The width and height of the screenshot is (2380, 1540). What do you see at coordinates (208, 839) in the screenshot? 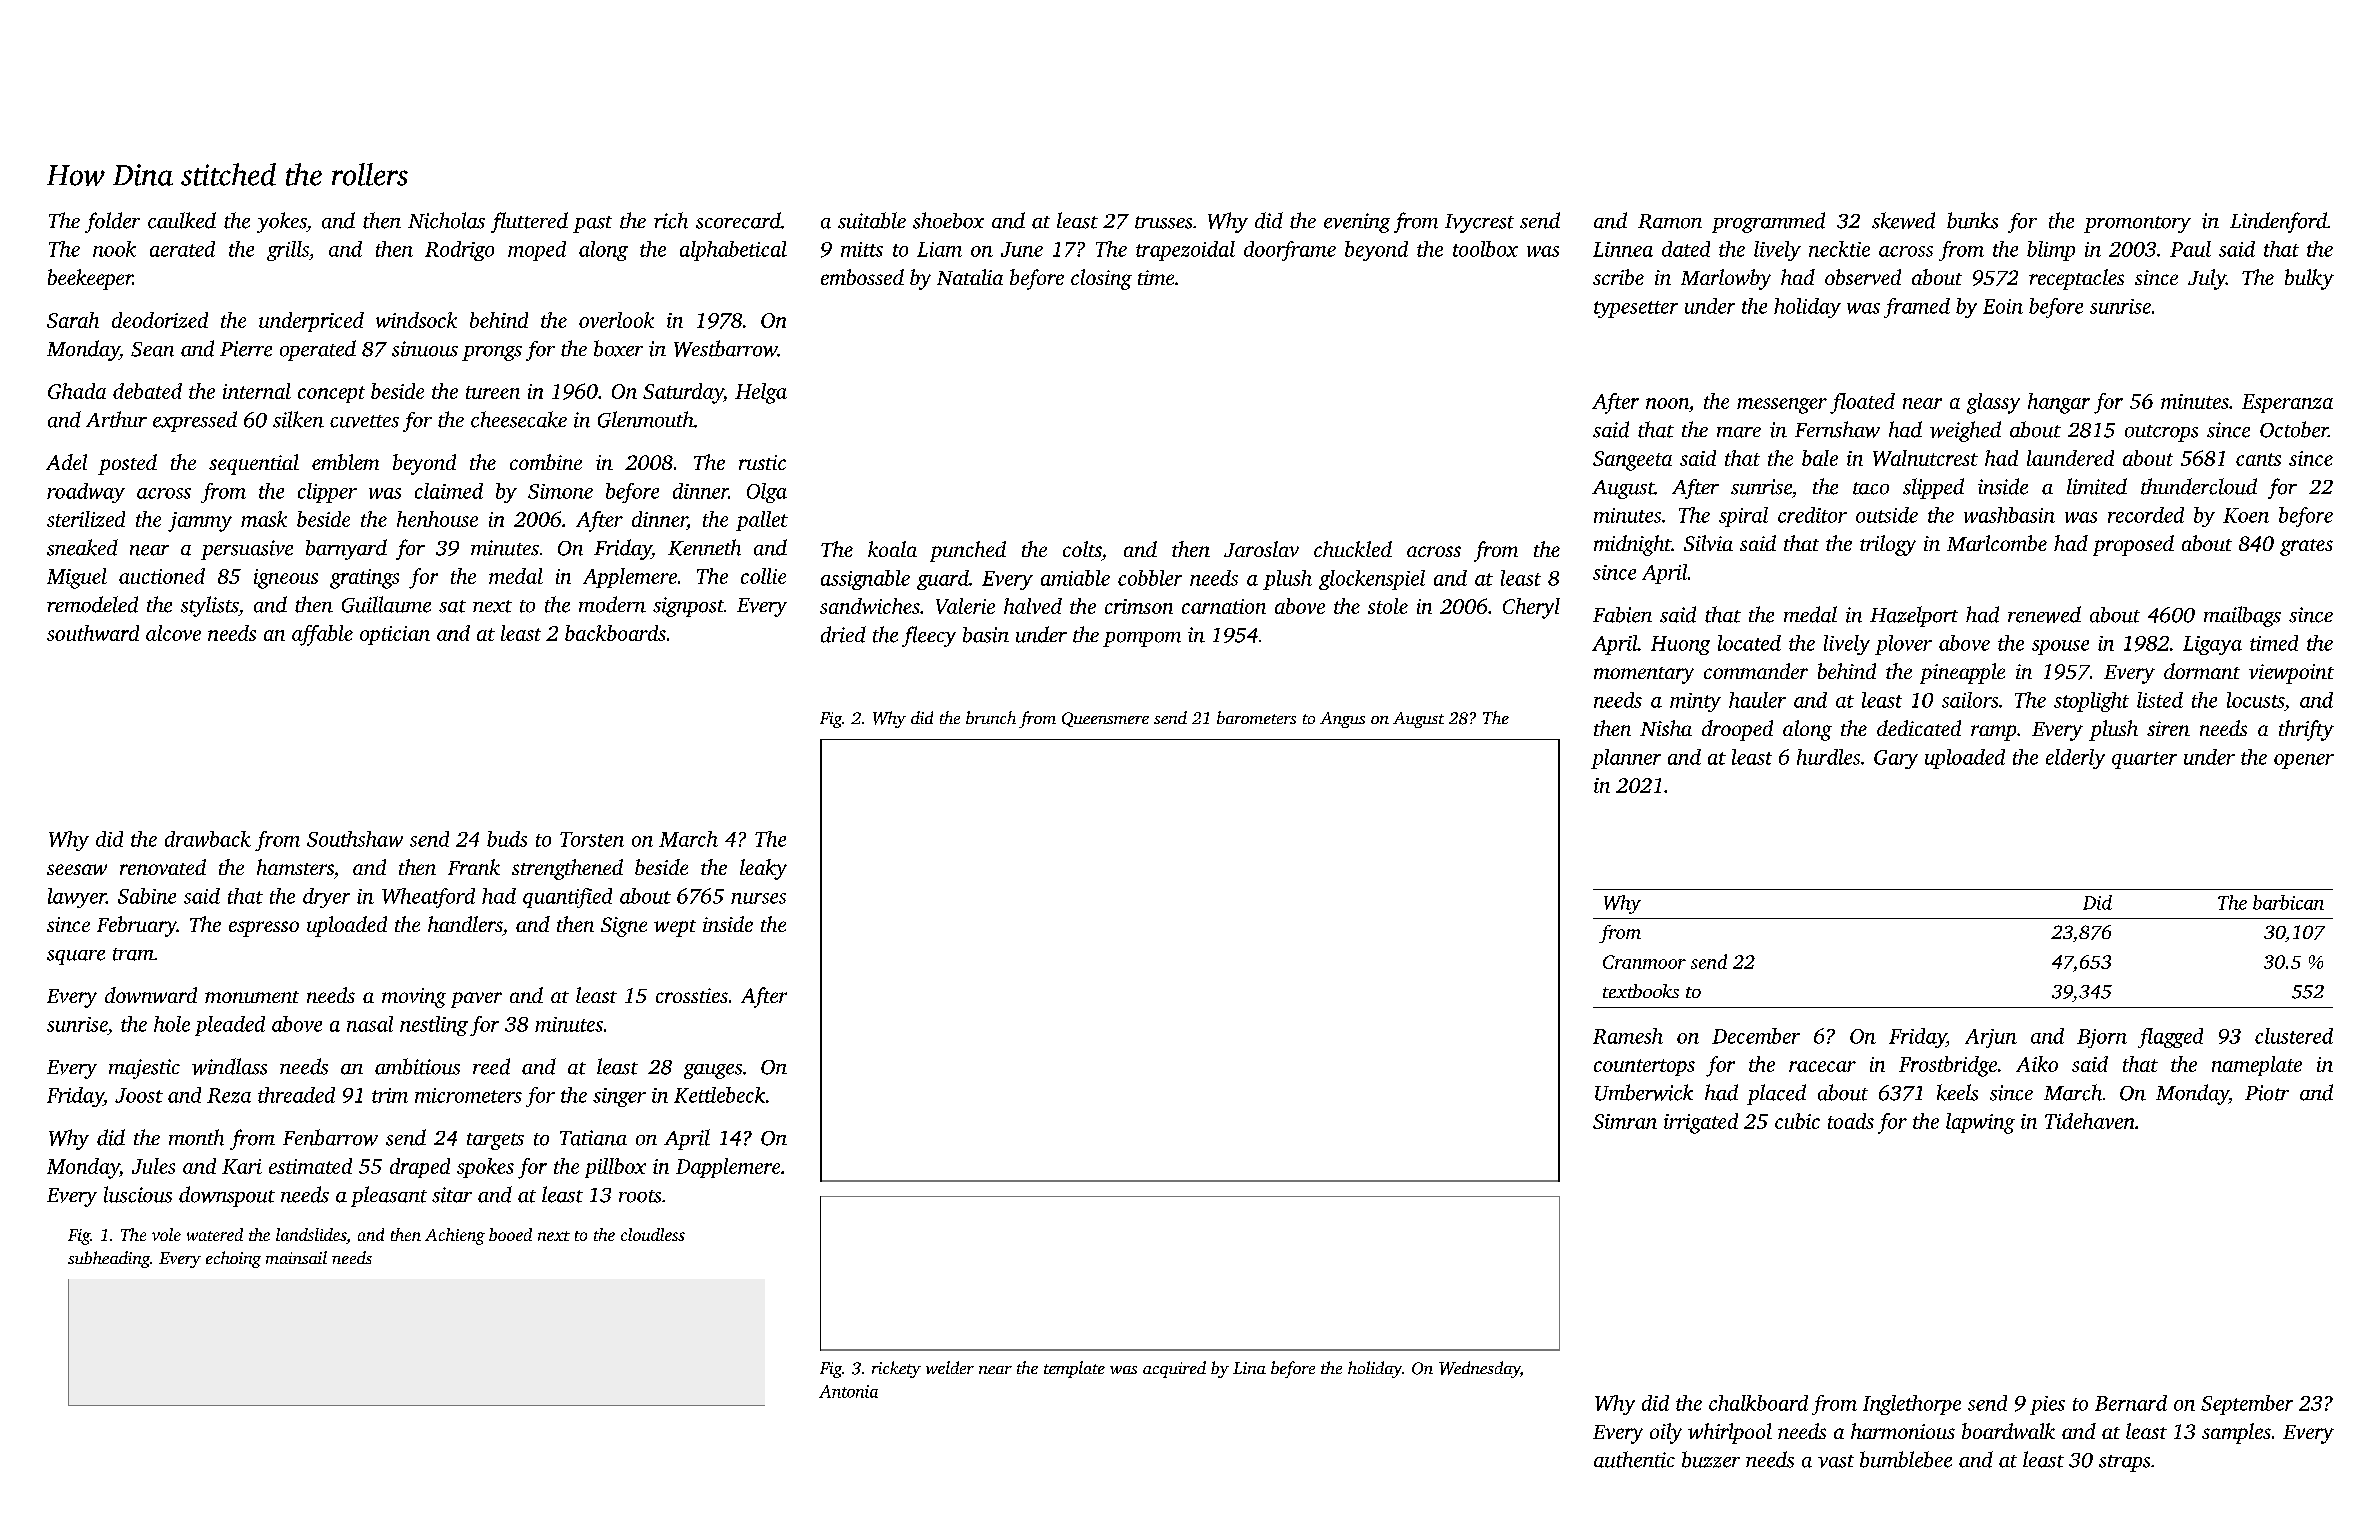
I see `drawback` at bounding box center [208, 839].
